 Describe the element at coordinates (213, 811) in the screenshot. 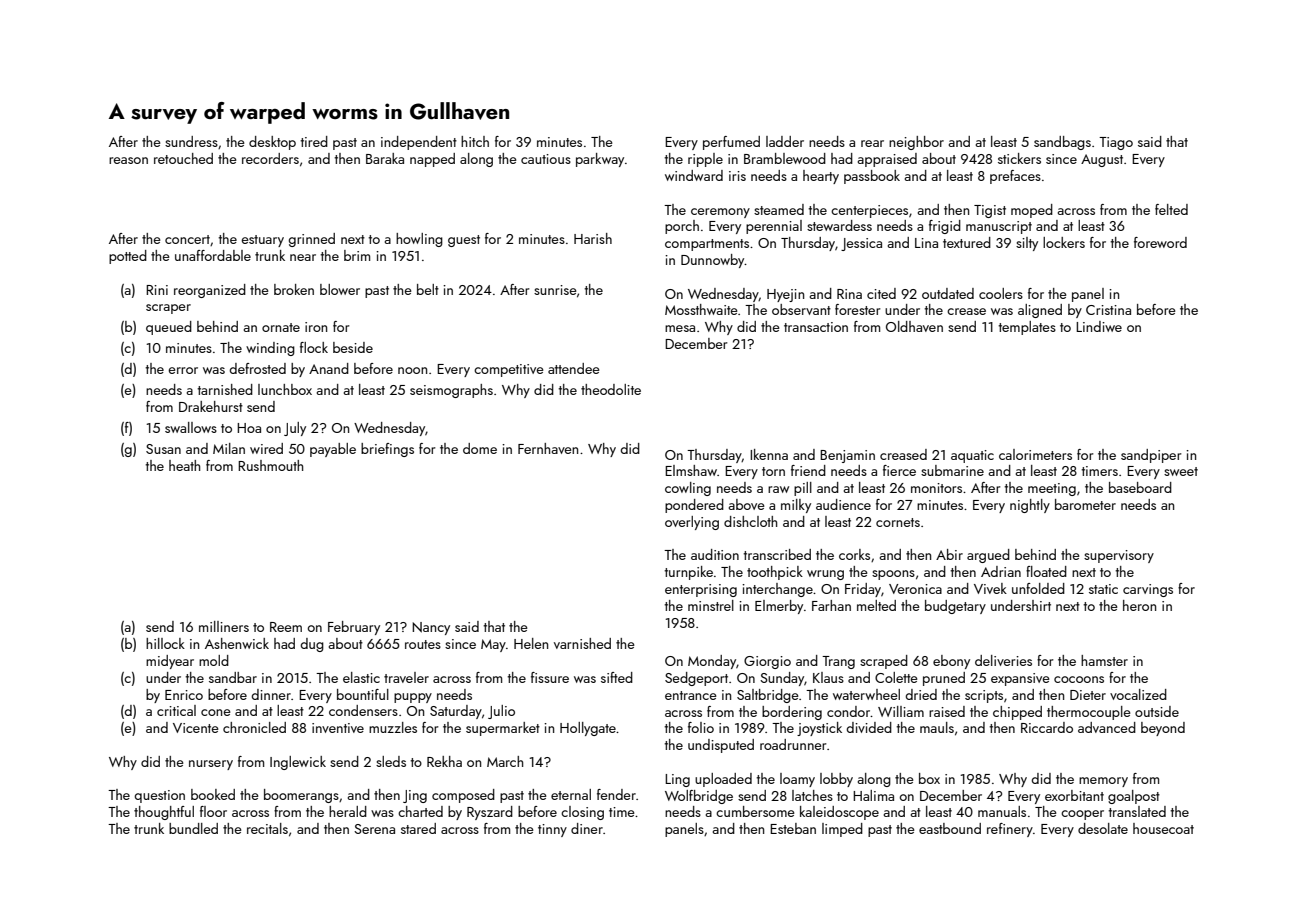

I see `floor` at that location.
